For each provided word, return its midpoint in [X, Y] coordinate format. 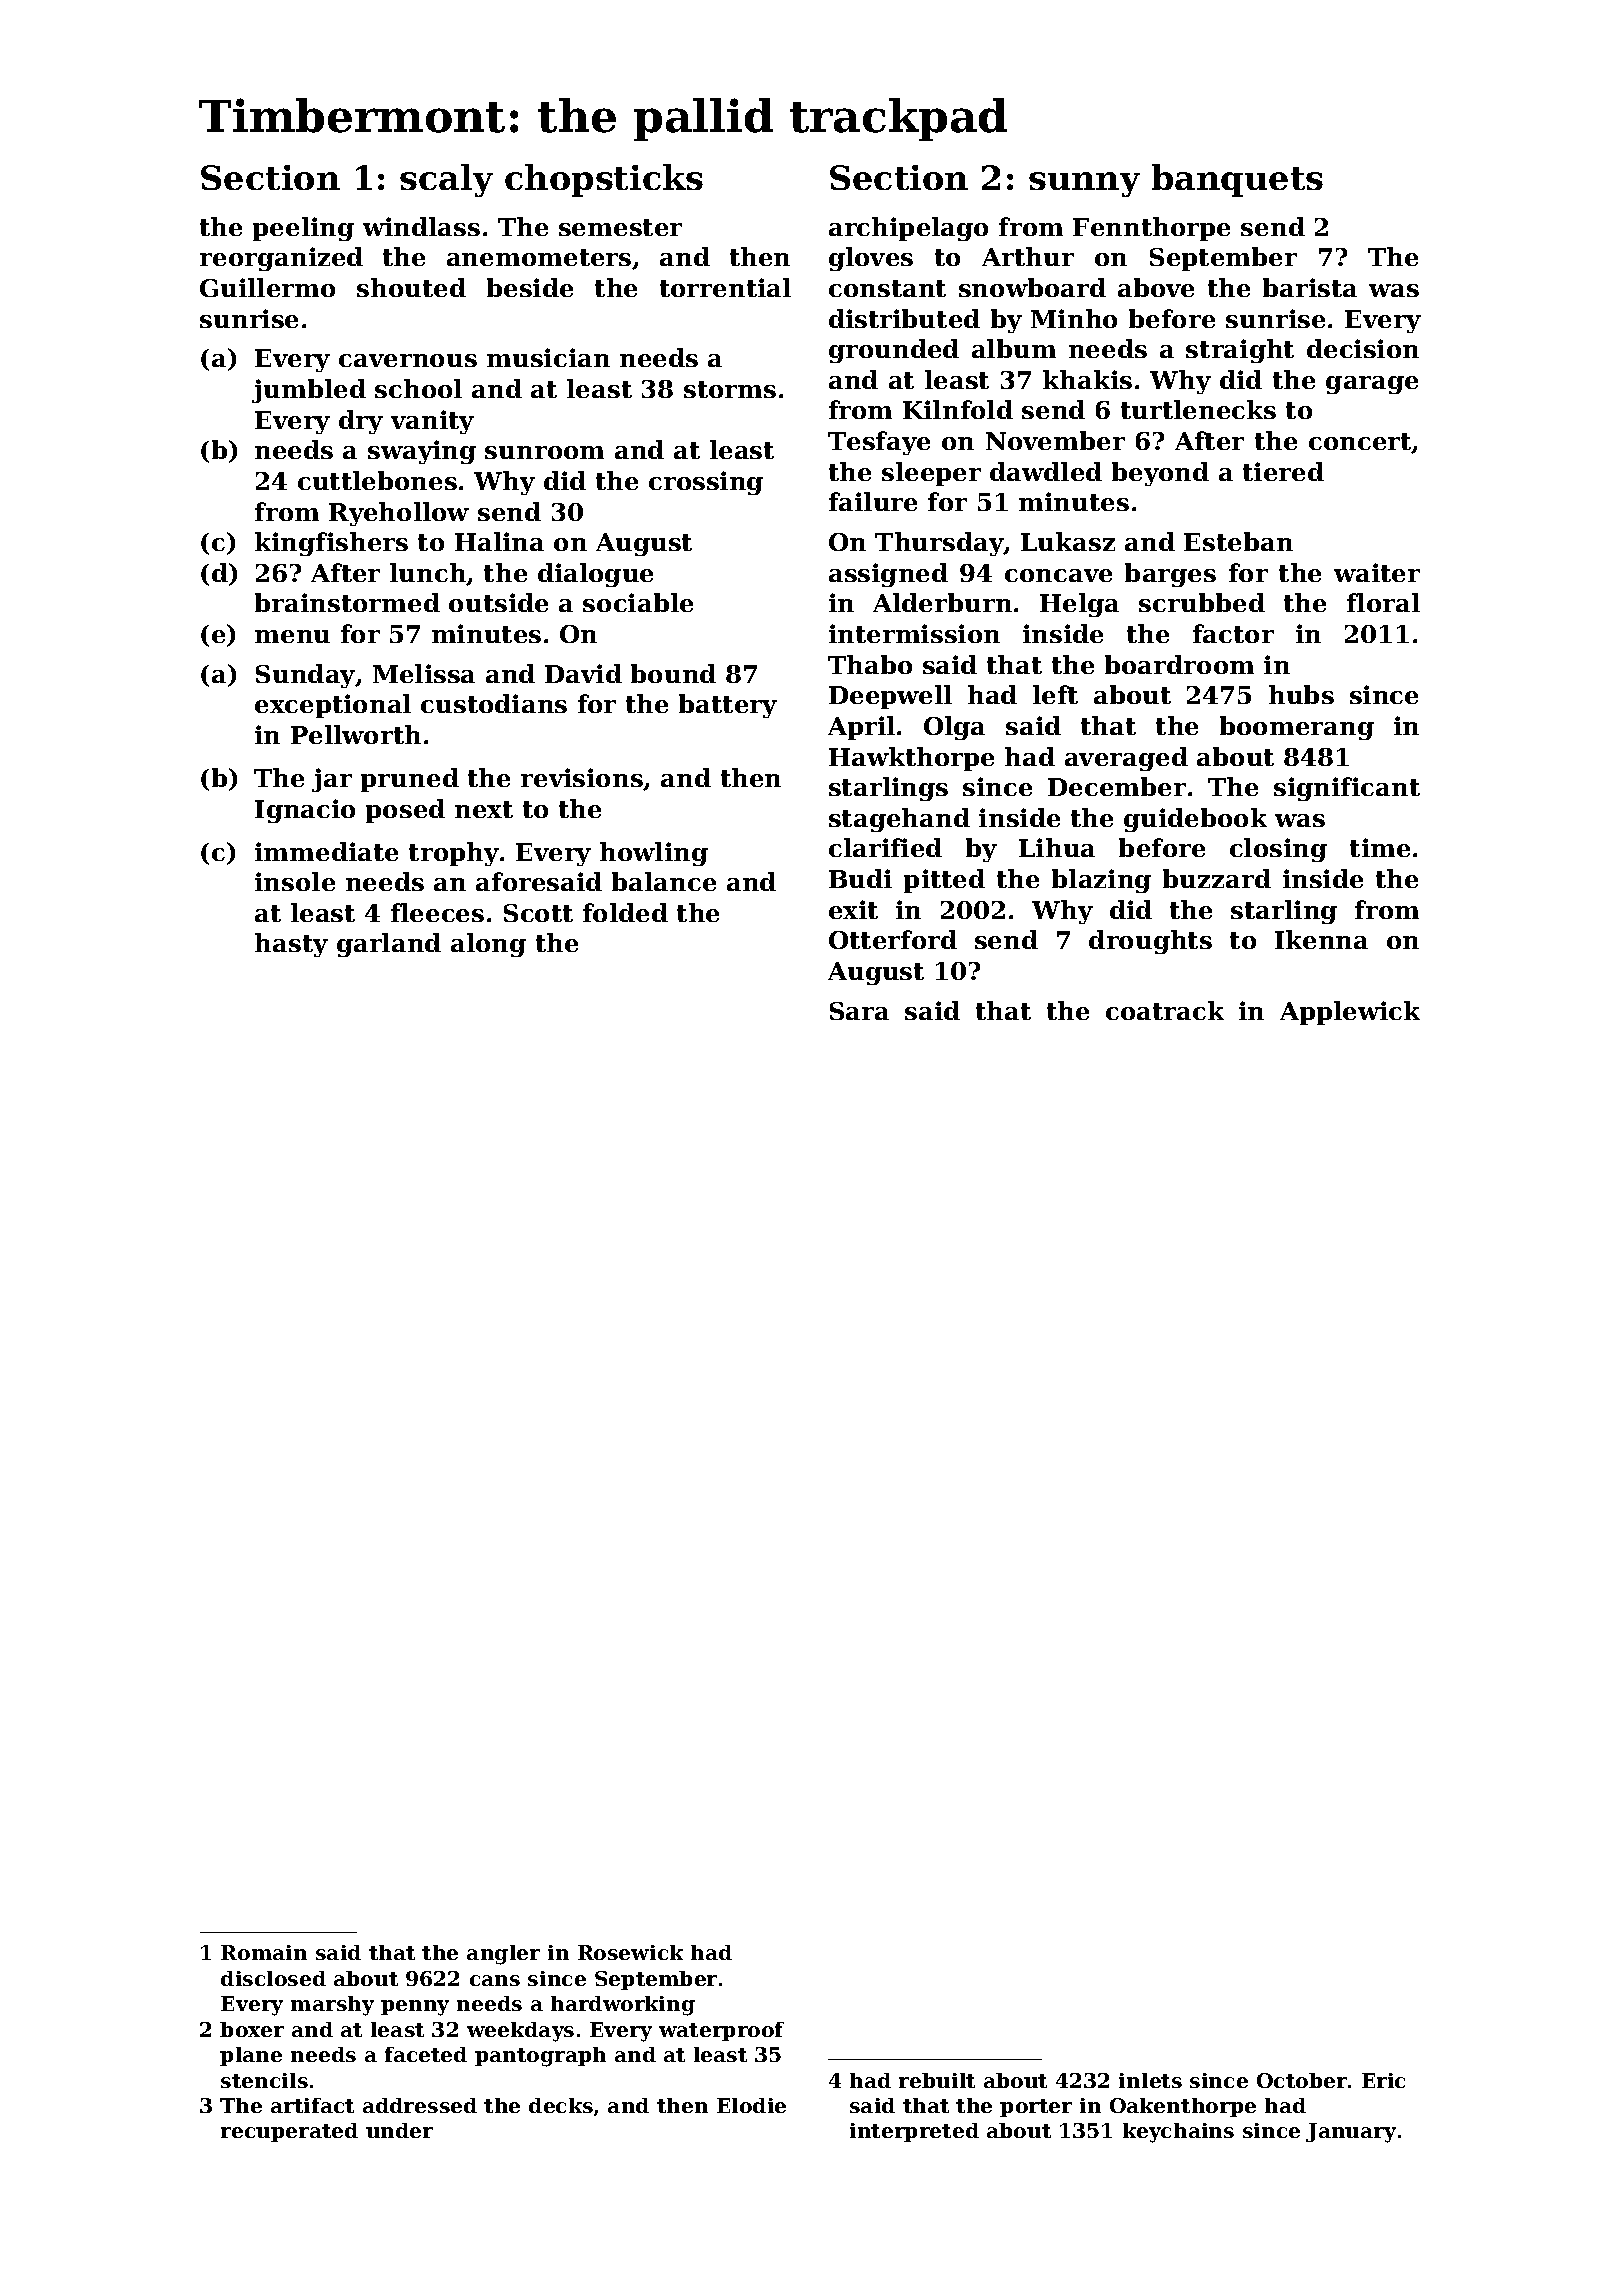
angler [503, 1955]
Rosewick [630, 1952]
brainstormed [347, 602]
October [1302, 2080]
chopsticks [604, 180]
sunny [1084, 184]
